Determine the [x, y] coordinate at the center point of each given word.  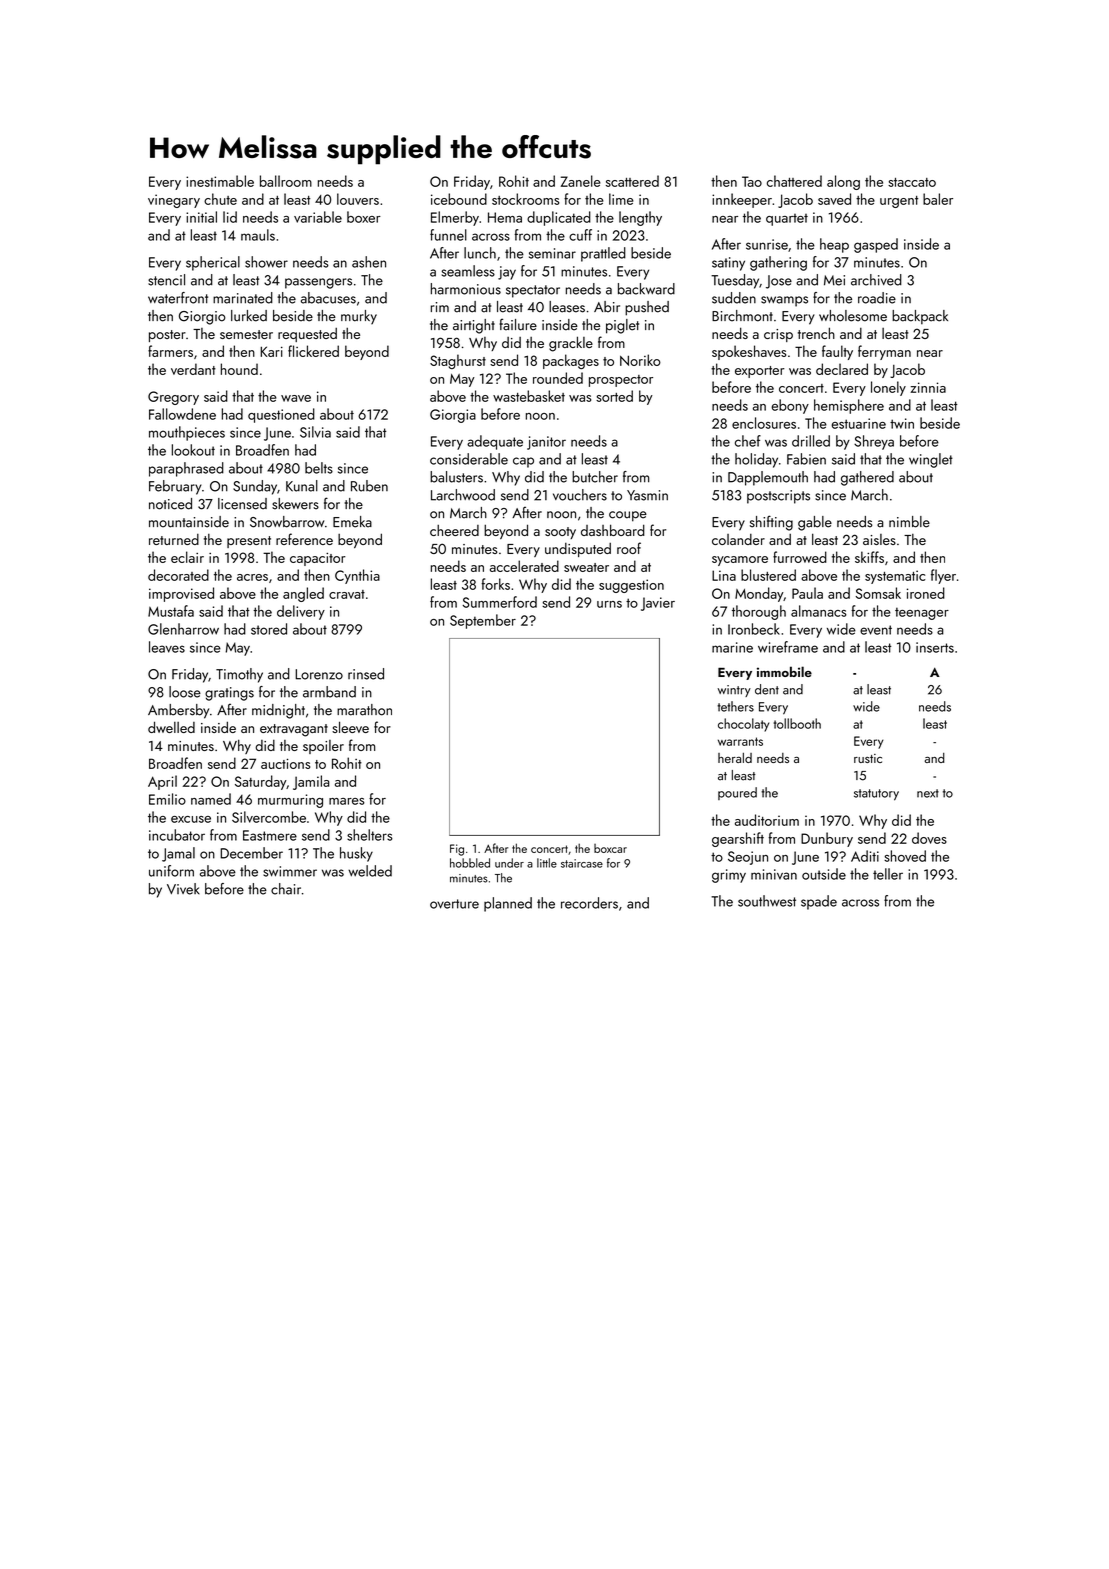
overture [454, 904]
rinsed [366, 674]
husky [356, 854]
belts [319, 468]
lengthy [640, 218]
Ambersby [178, 711]
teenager [922, 613]
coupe [628, 516]
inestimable [220, 181]
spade [819, 902]
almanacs [819, 611]
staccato [912, 182]
